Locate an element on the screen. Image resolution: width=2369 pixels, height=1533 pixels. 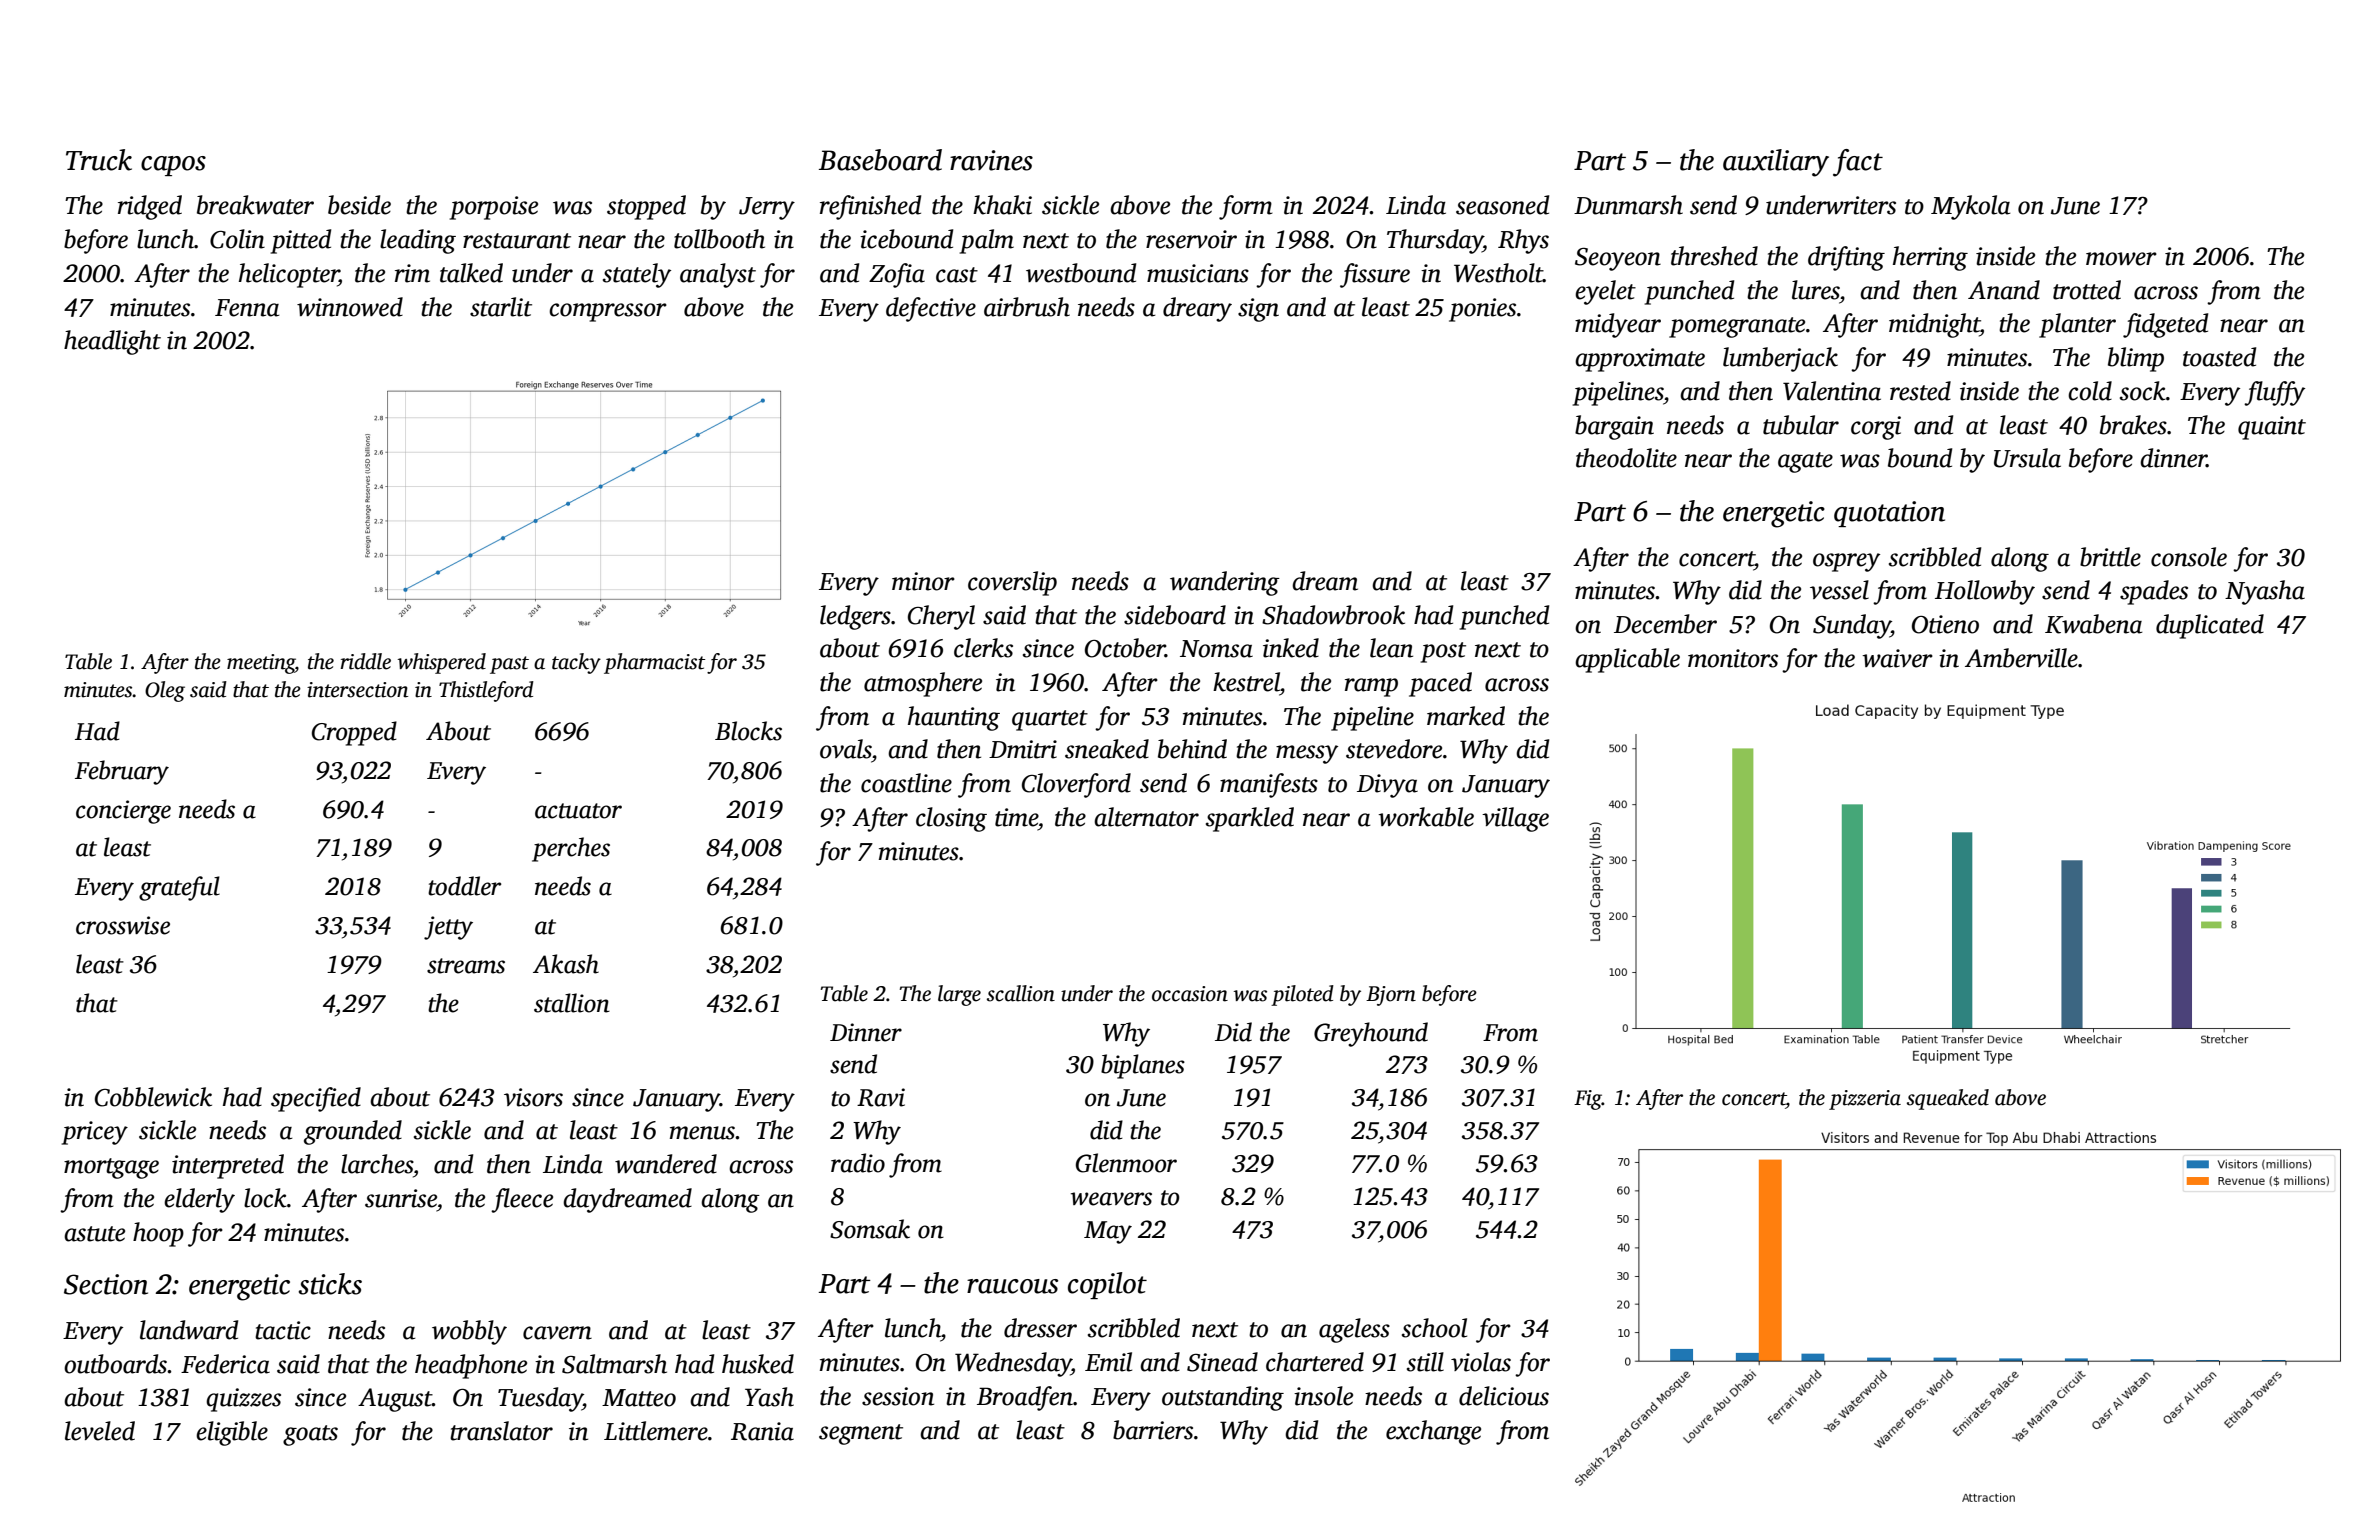
barriers is located at coordinates (1153, 1430).
